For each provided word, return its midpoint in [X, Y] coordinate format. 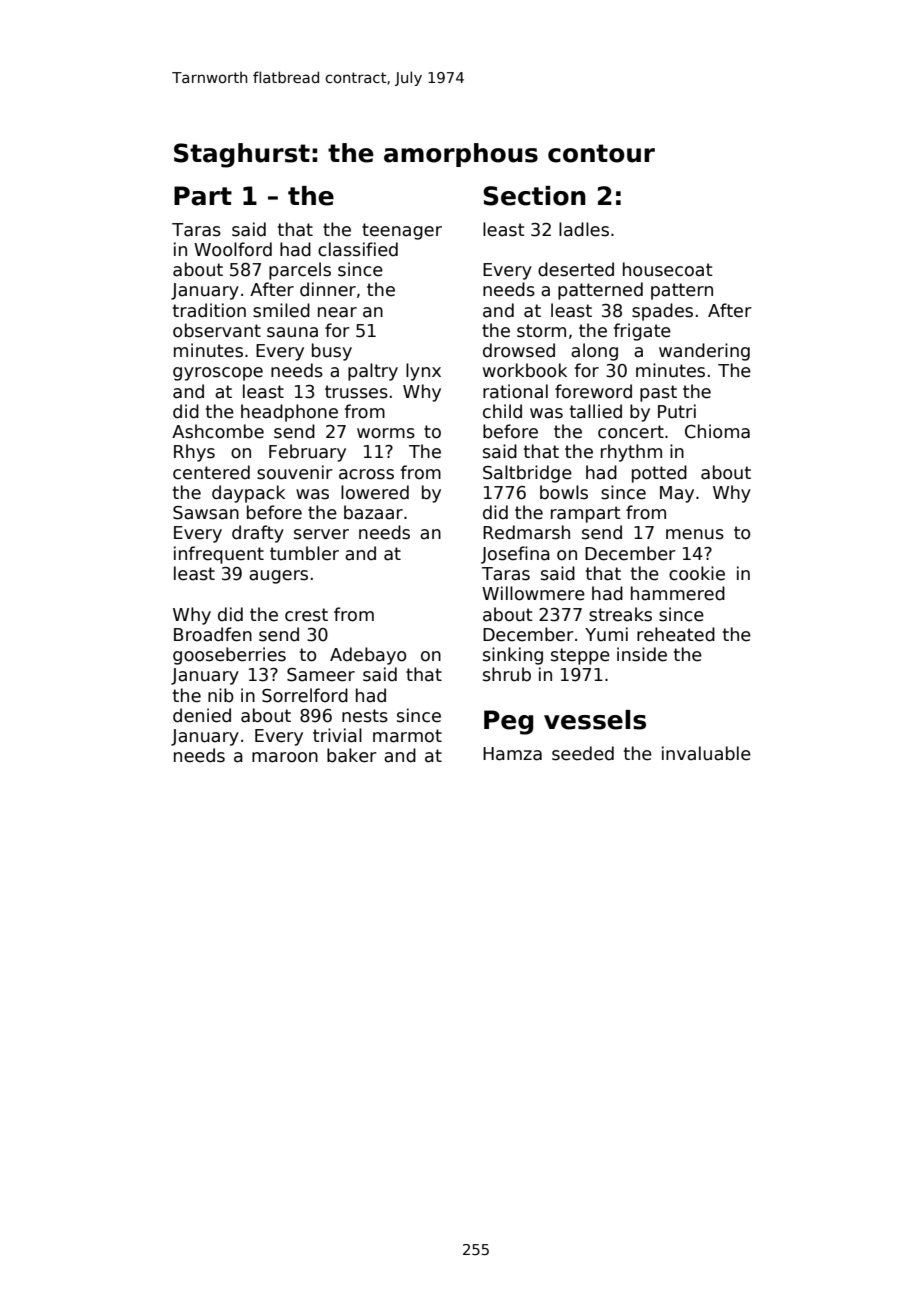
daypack [248, 494]
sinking [513, 656]
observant [217, 330]
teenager [402, 231]
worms [386, 433]
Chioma [717, 431]
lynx [423, 372]
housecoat [668, 269]
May [677, 494]
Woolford [233, 249]
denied [202, 715]
